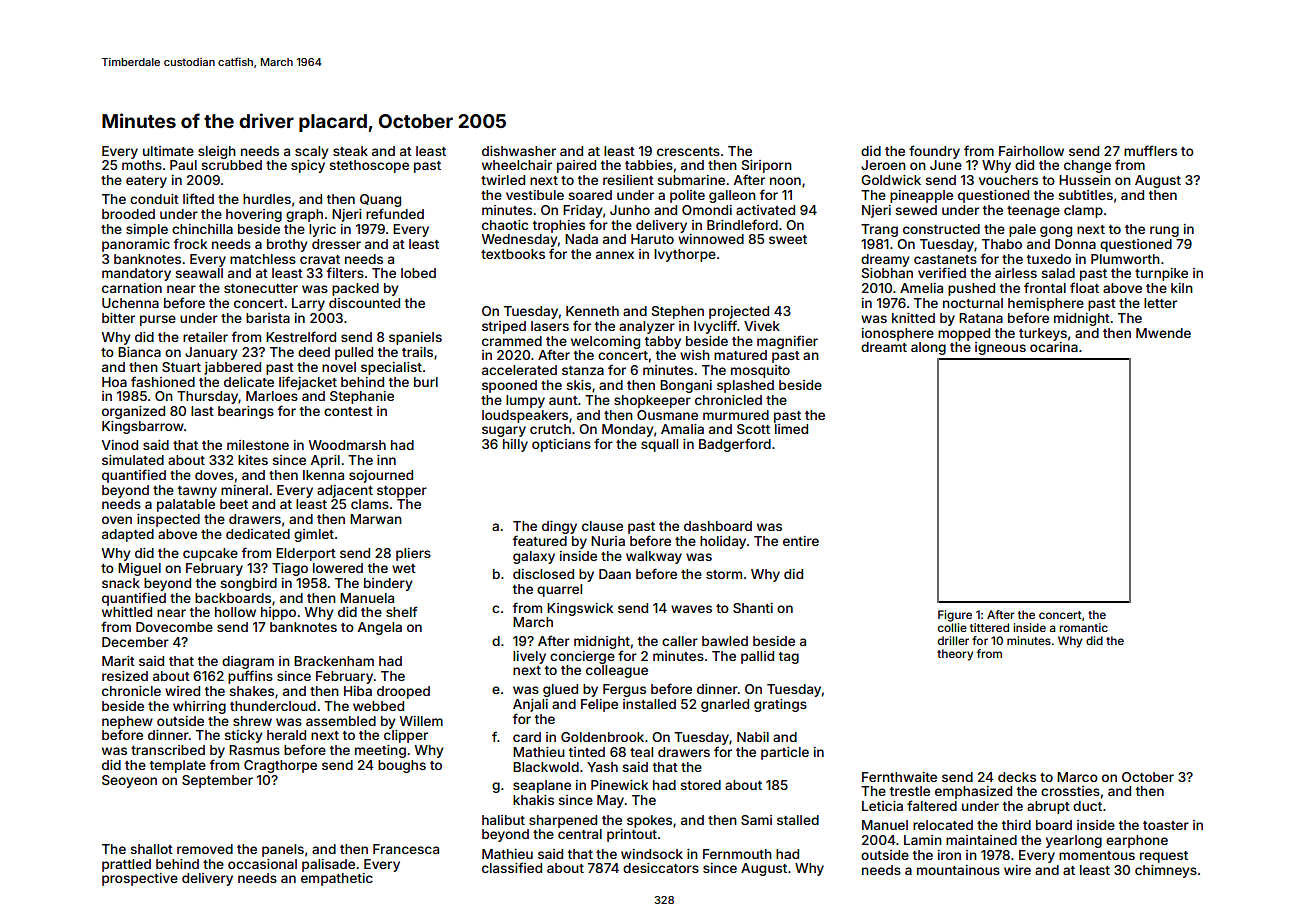 Image resolution: width=1308 pixels, height=924 pixels. What do you see at coordinates (1150, 150) in the screenshot?
I see `mufflers` at bounding box center [1150, 150].
